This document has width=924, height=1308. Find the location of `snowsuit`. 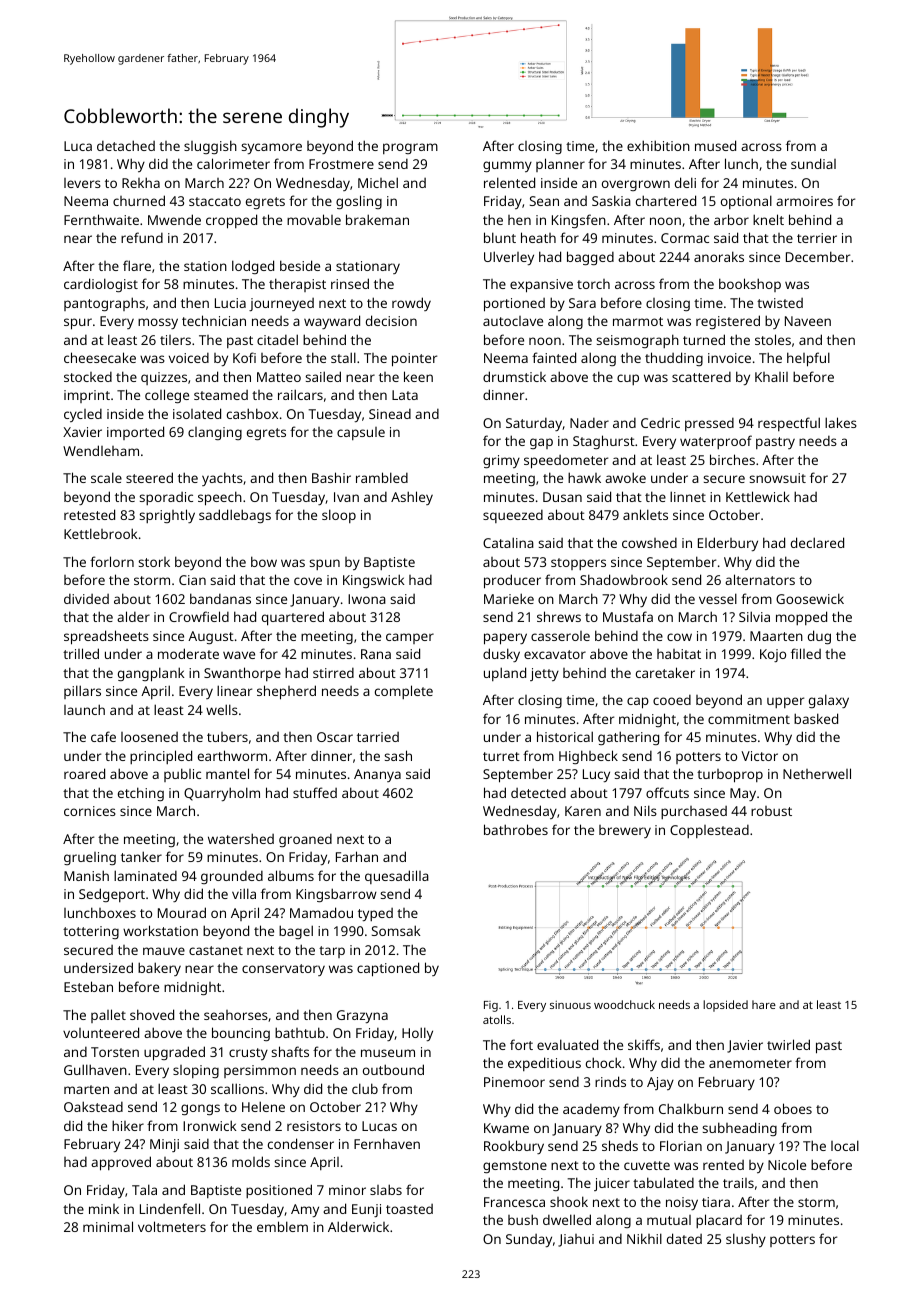

snowsuit is located at coordinates (777, 478).
